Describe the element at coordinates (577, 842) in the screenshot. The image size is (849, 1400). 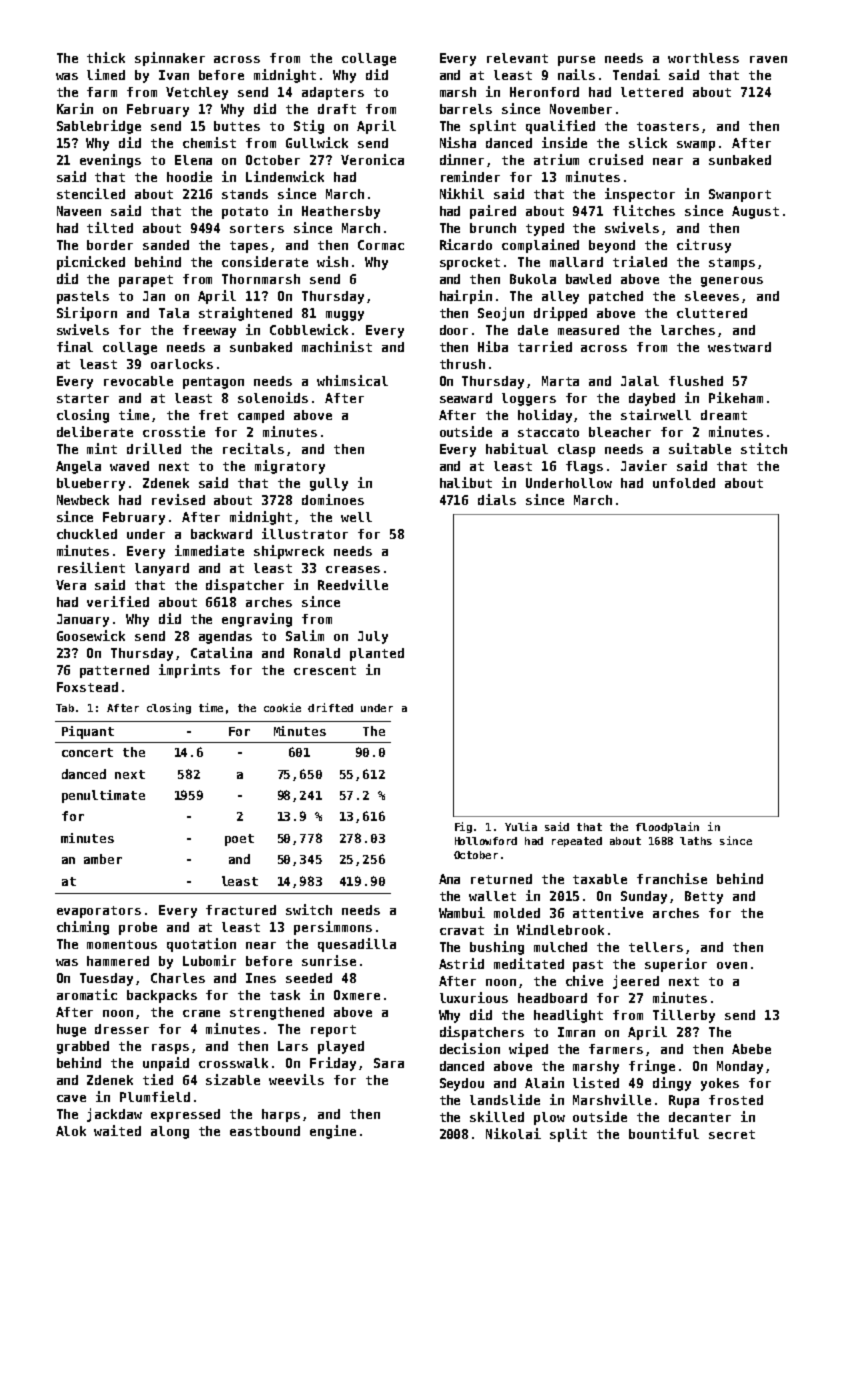
I see `repeated` at that location.
